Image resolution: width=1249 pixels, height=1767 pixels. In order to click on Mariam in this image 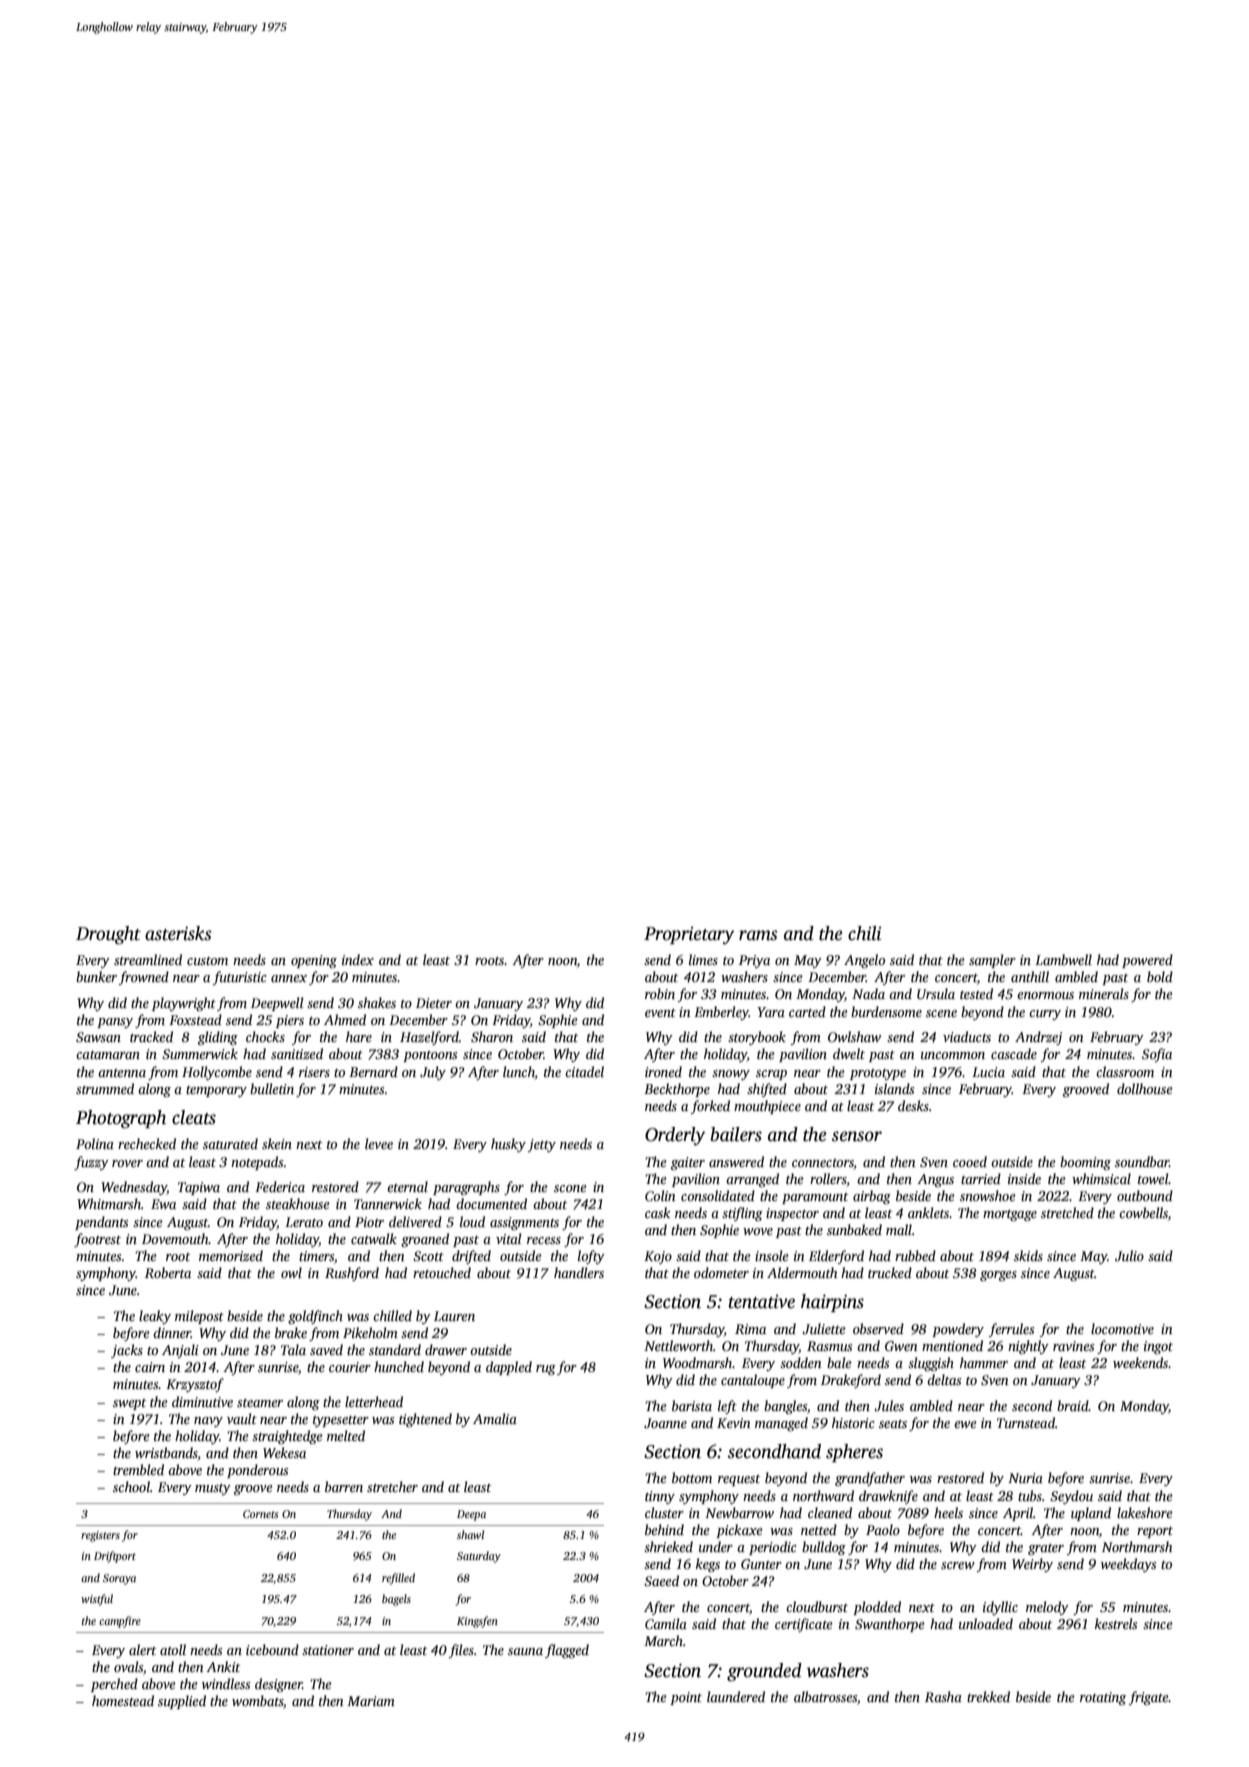, I will do `click(371, 1701)`.
